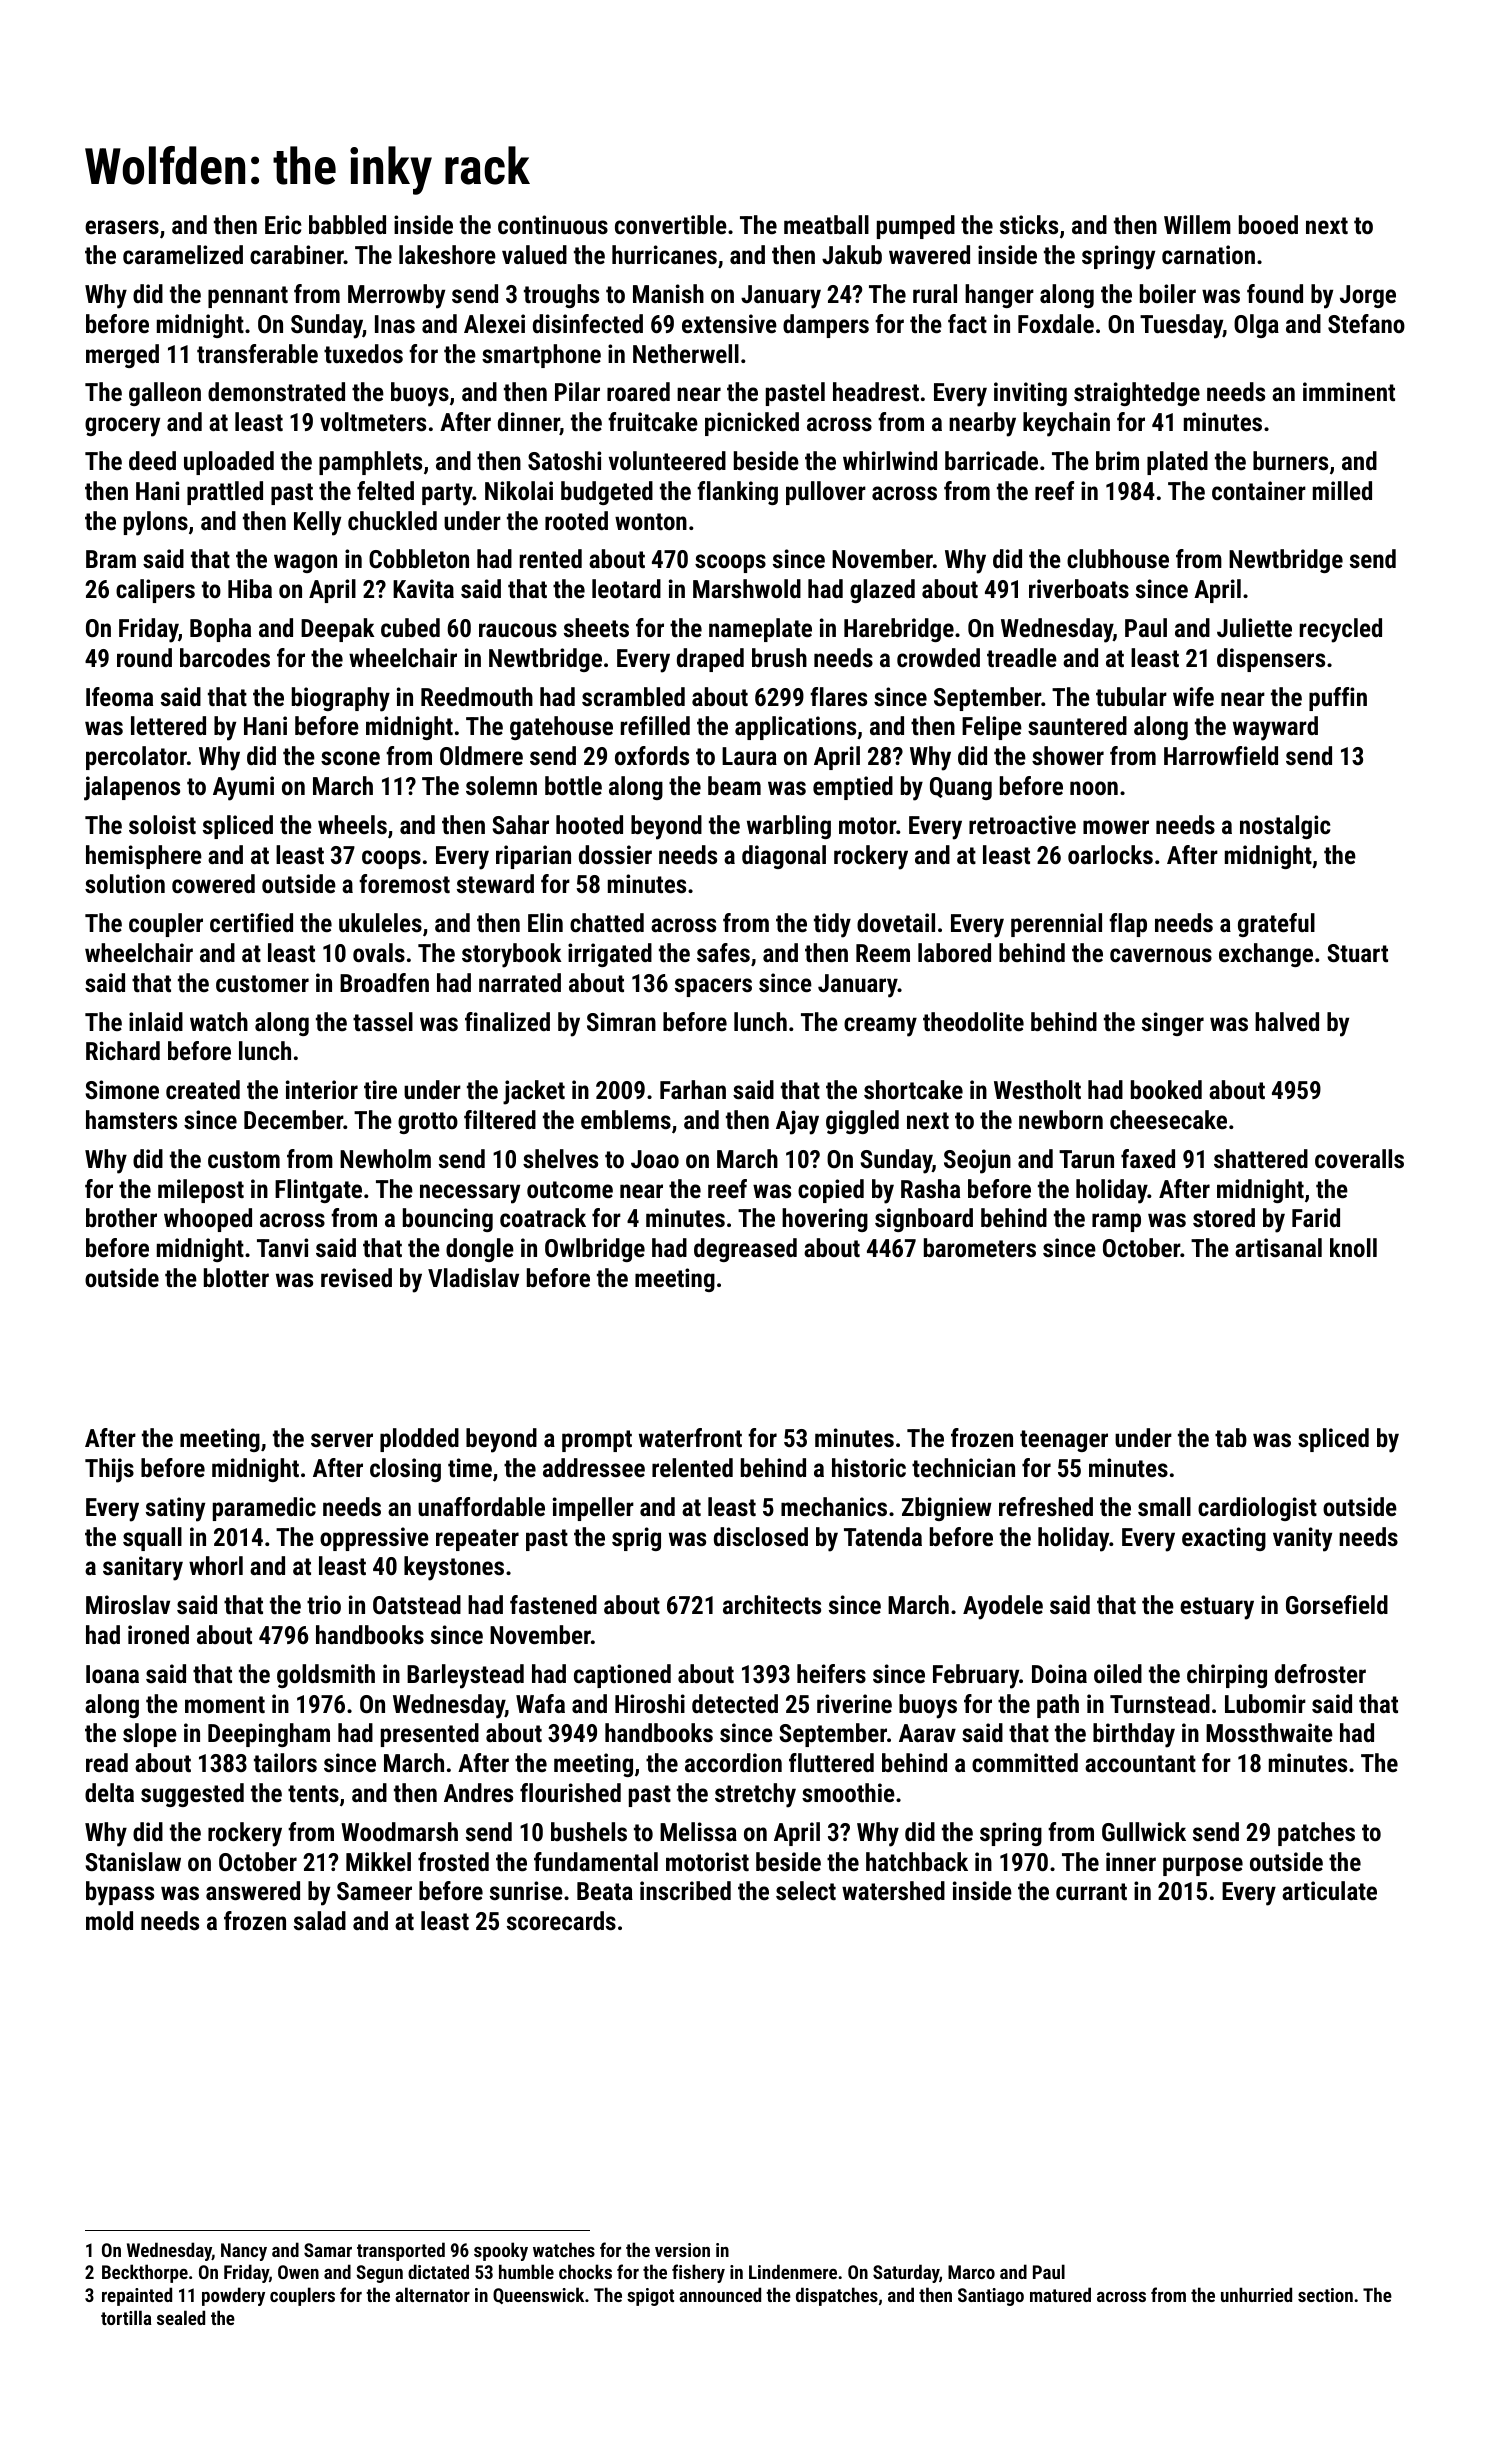 The height and width of the document is (2464, 1496). I want to click on Farhan, so click(693, 1089).
